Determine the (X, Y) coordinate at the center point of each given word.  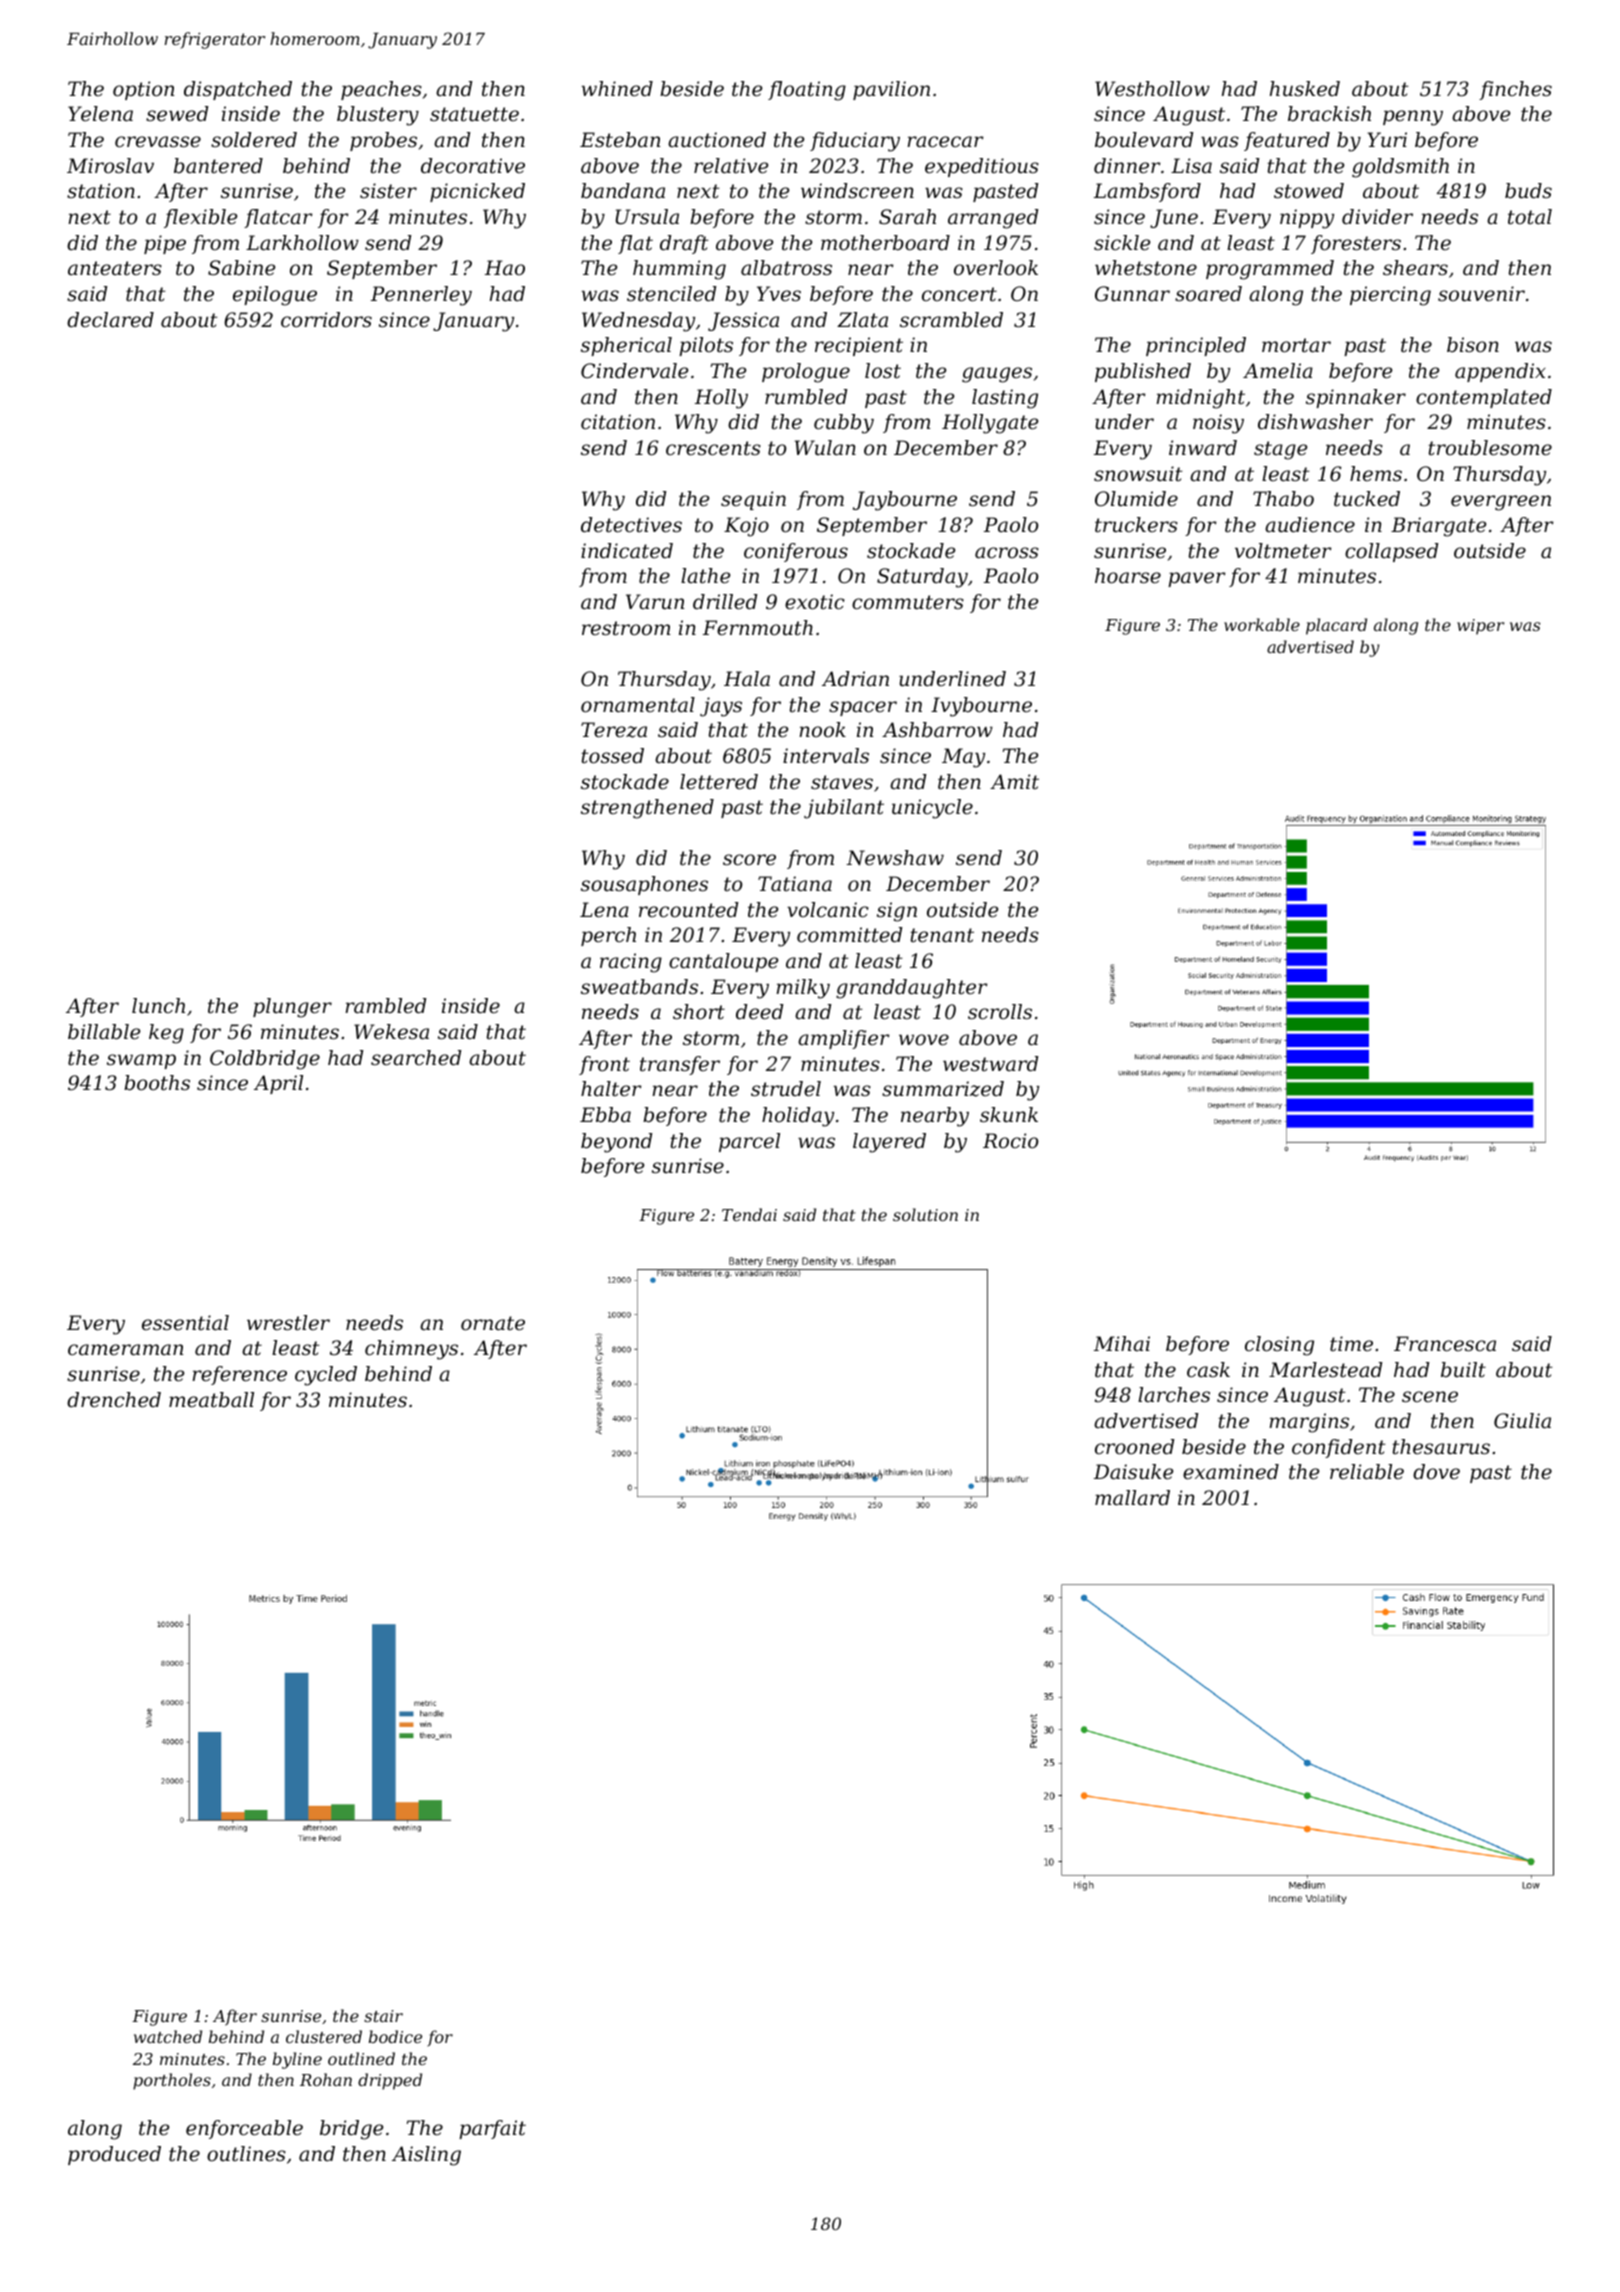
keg (166, 1034)
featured (1287, 141)
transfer (680, 1065)
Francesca (1445, 1344)
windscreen (857, 191)
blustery (378, 116)
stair (383, 2016)
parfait (492, 2129)
